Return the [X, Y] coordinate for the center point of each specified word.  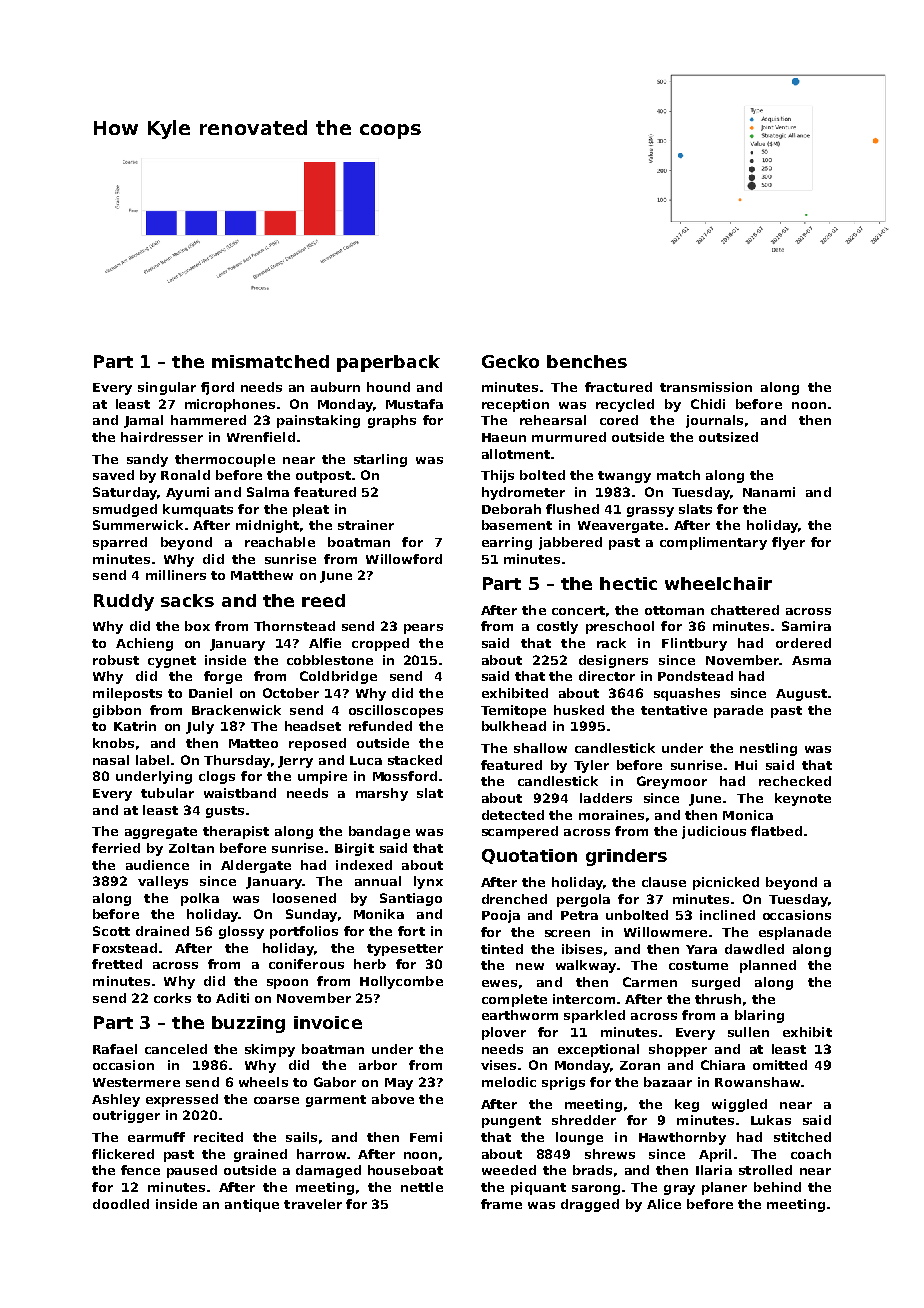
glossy [241, 932]
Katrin [135, 726]
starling [380, 460]
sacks [187, 600]
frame [501, 1204]
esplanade [795, 933]
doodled [121, 1204]
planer [724, 1188]
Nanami [769, 492]
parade [738, 711]
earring [507, 543]
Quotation [529, 856]
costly [557, 627]
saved [113, 475]
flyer [788, 543]
